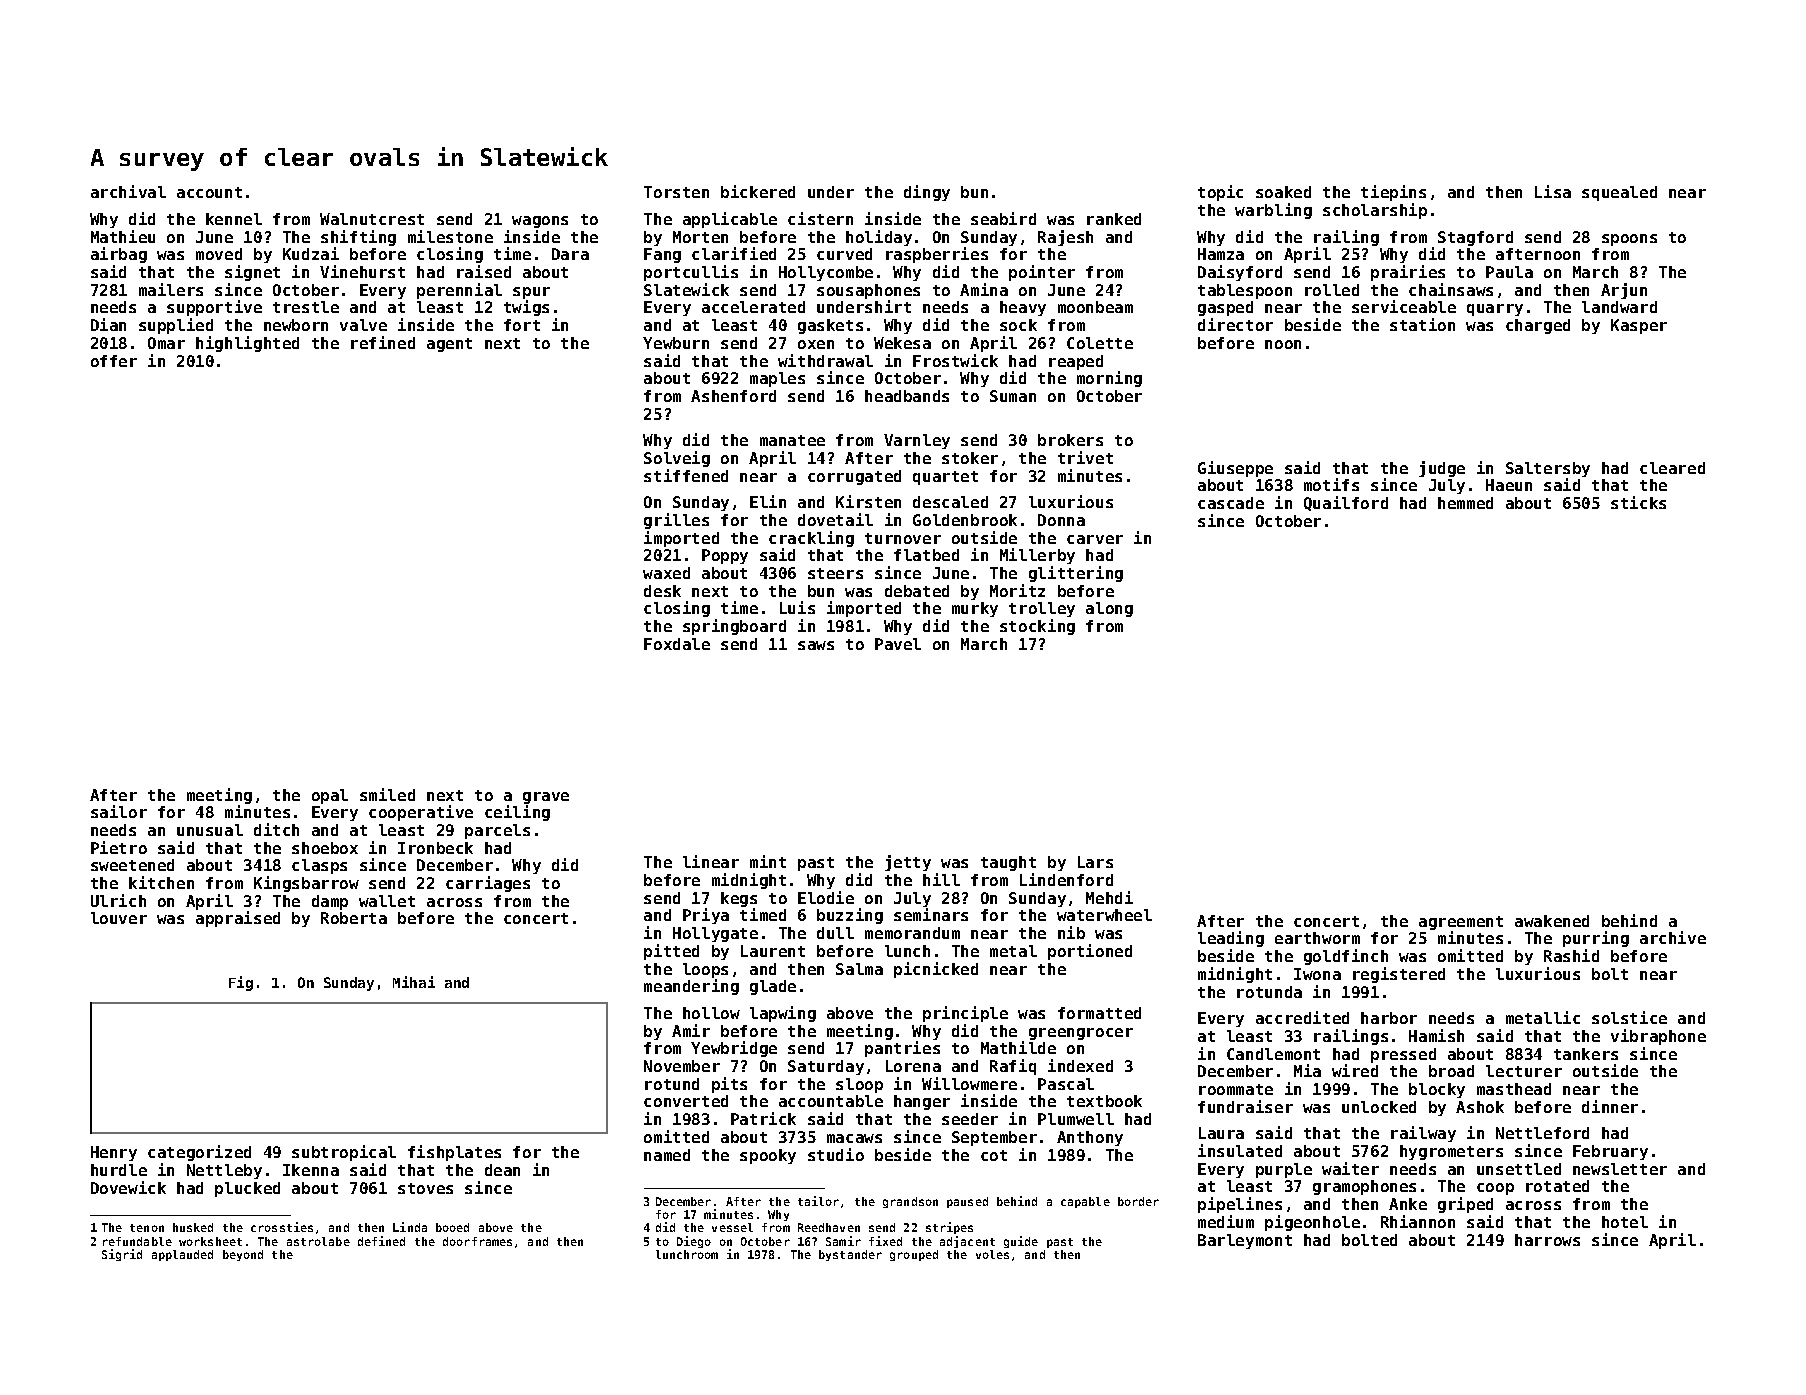 This screenshot has width=1806, height=1395. Describe the element at coordinates (414, 982) in the screenshot. I see `Mihai` at that location.
